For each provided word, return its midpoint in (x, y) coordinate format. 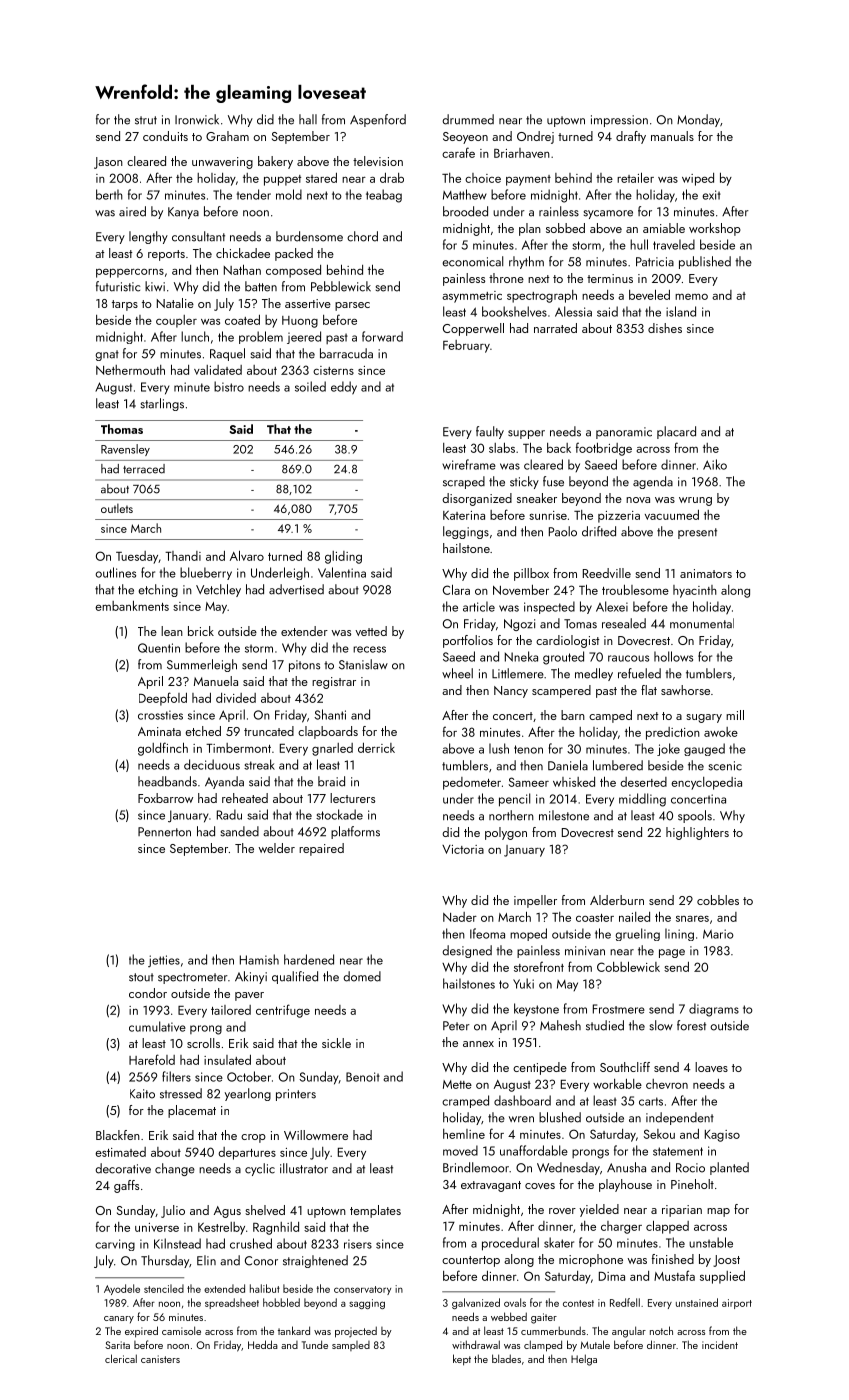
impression (619, 121)
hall (308, 119)
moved (460, 1150)
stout (141, 977)
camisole (181, 1330)
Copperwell (473, 329)
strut (146, 120)
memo (691, 297)
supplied (722, 1277)
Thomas (122, 429)
